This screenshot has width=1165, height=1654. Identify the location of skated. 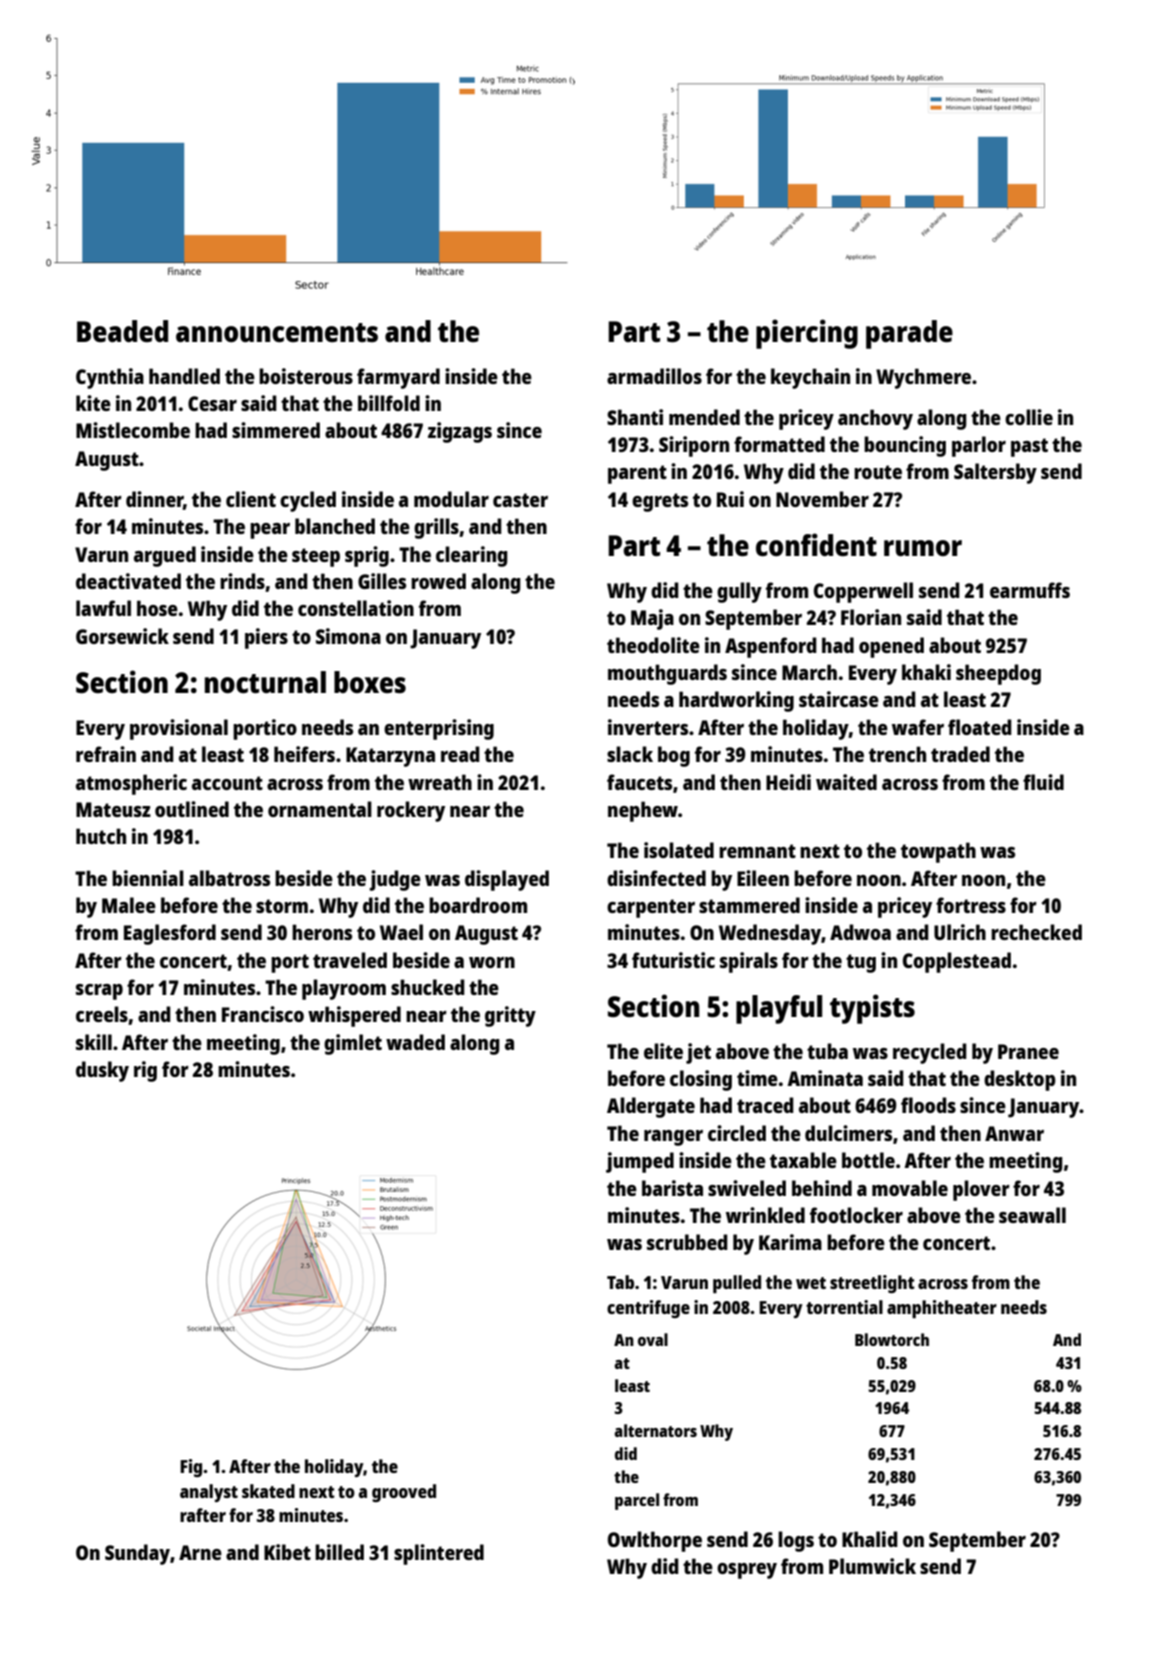
(268, 1491).
